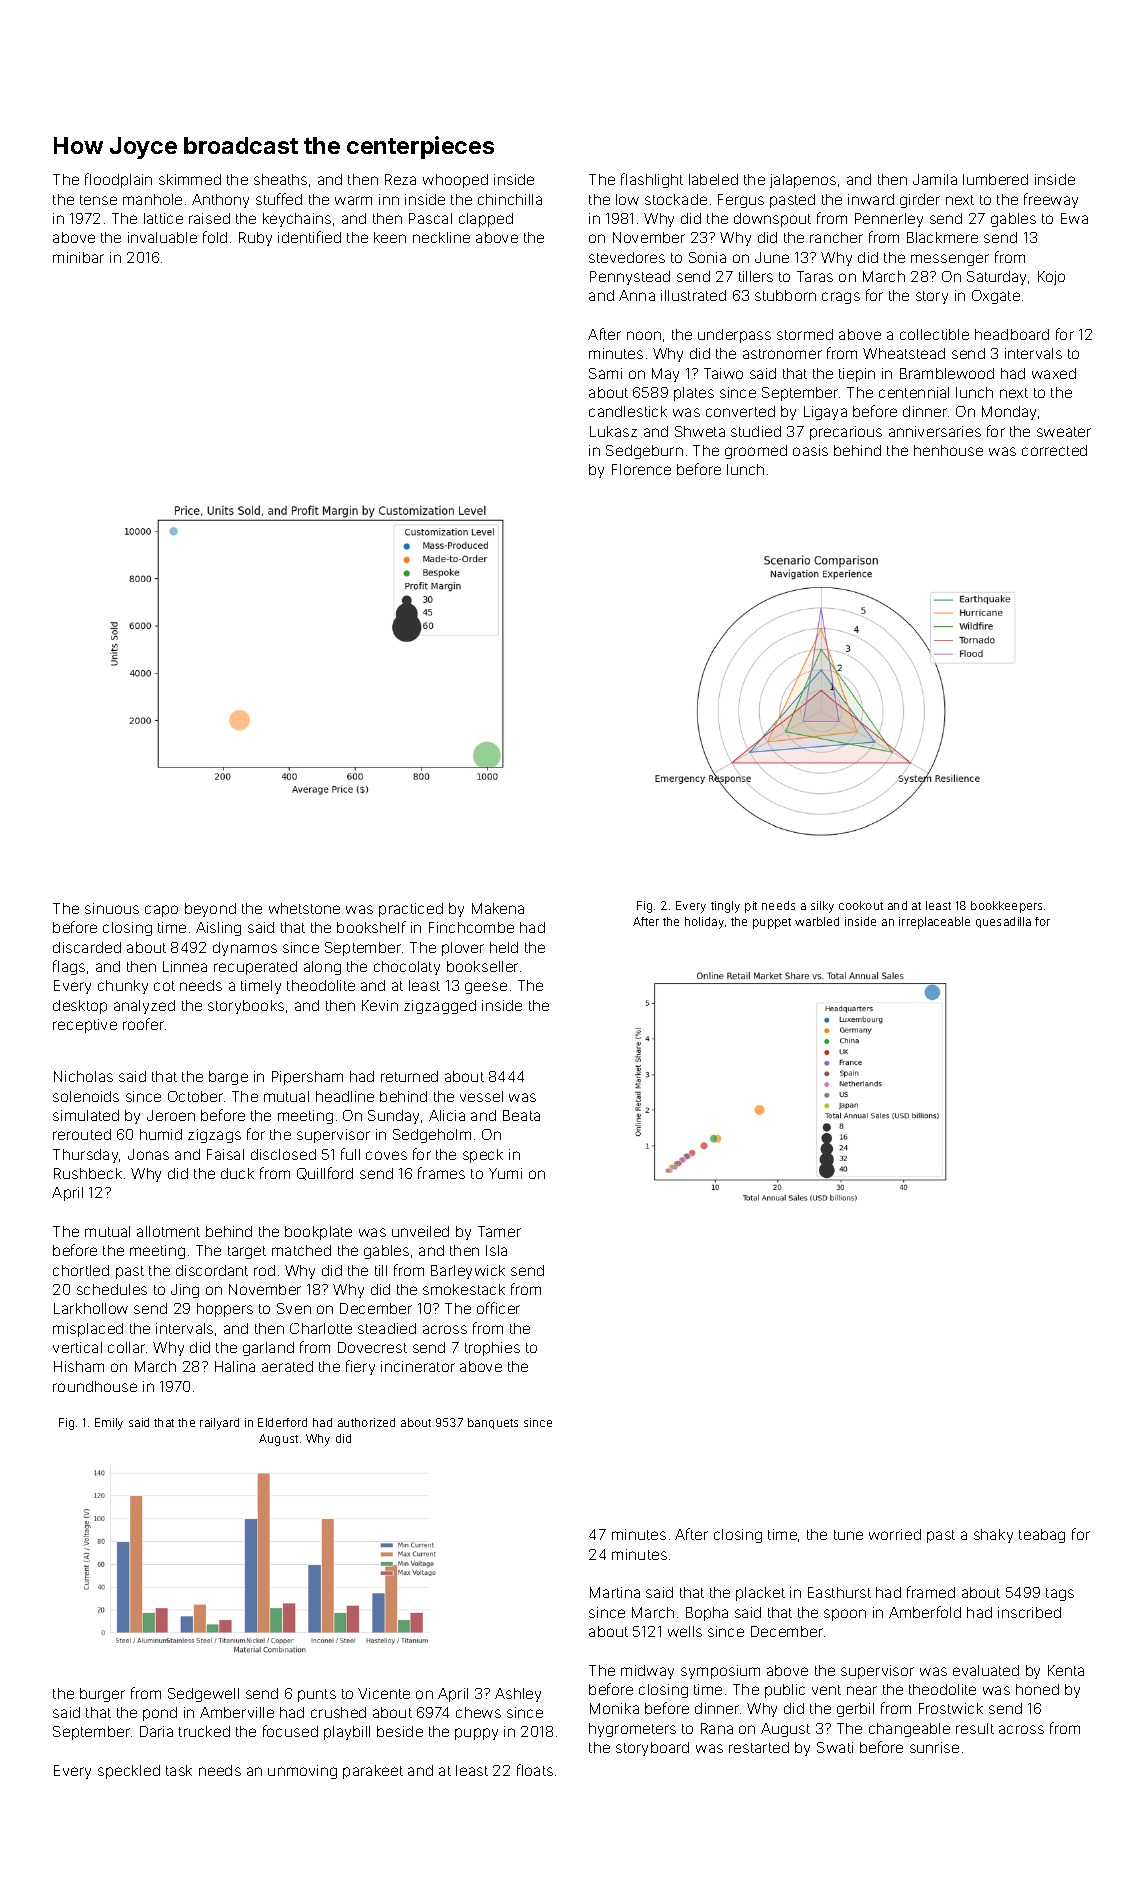 The image size is (1148, 1891). I want to click on Florence, so click(641, 469).
